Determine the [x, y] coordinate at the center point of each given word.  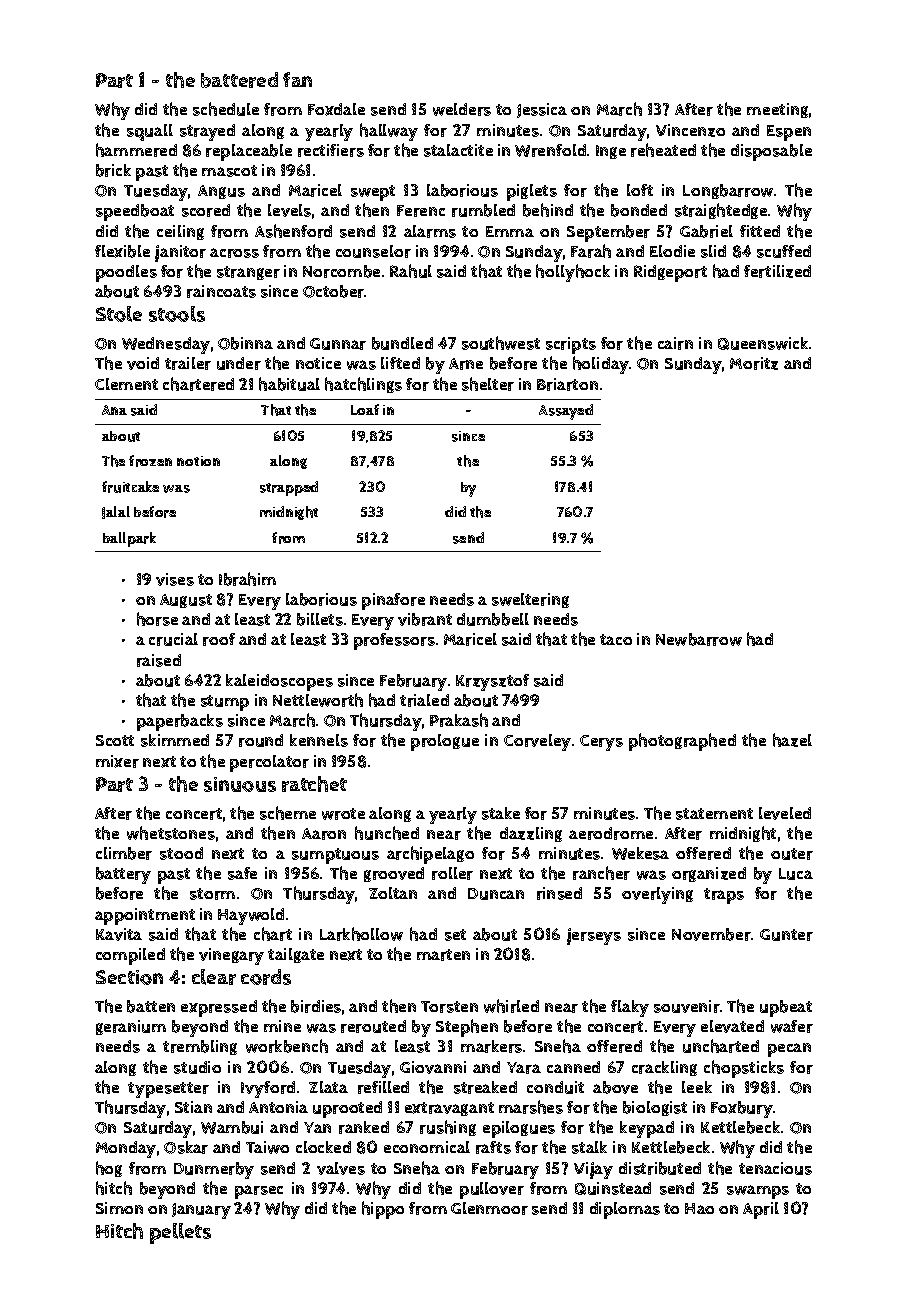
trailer [188, 363]
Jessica [542, 110]
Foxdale [336, 109]
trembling [200, 1047]
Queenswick [763, 343]
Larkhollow [361, 934]
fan [297, 79]
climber [124, 853]
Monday [126, 1149]
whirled [511, 1006]
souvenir [687, 1006]
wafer [792, 1026]
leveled [785, 813]
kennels [319, 740]
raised [159, 660]
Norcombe [341, 271]
